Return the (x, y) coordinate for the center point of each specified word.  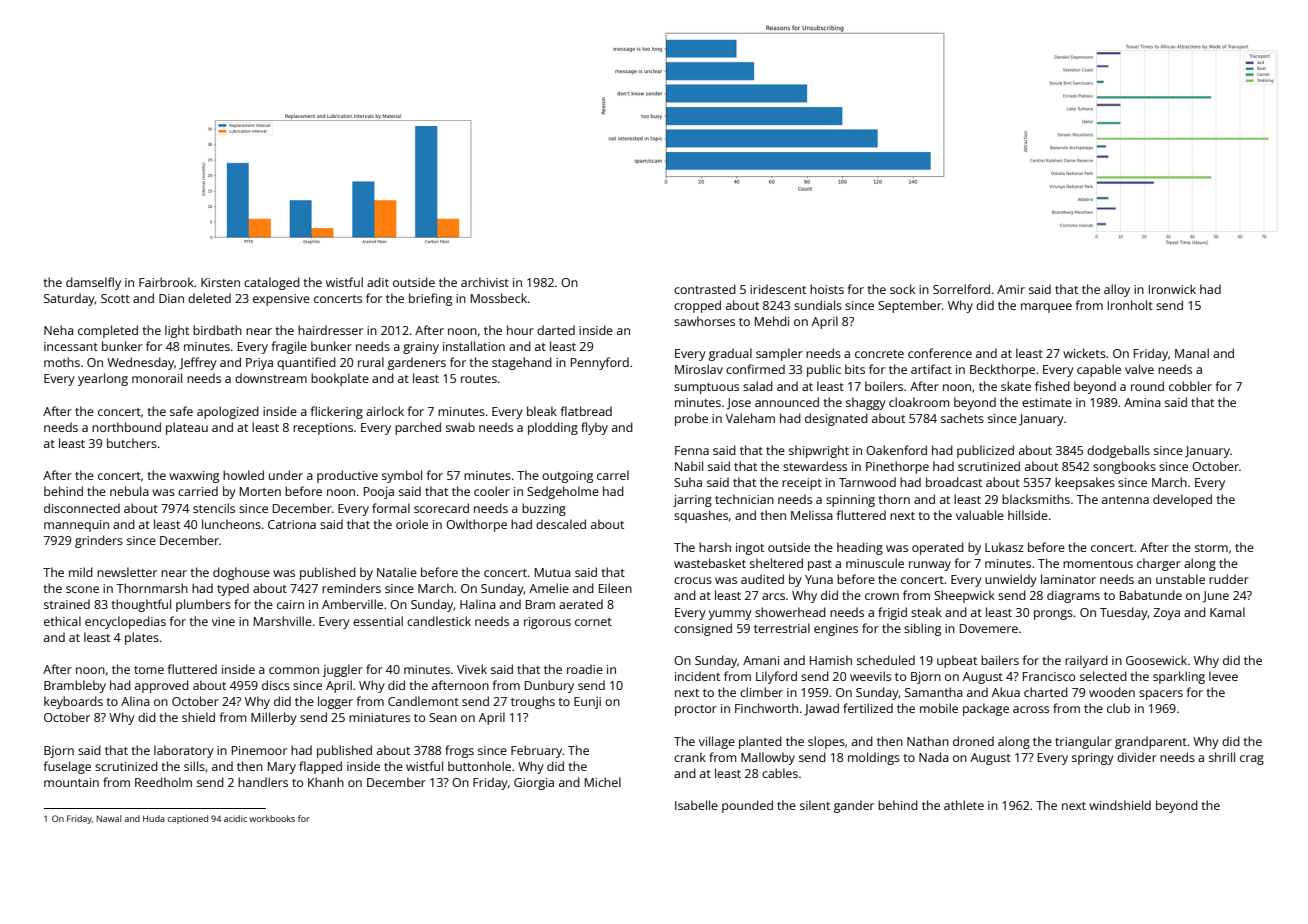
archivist (485, 282)
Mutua (553, 572)
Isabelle (696, 805)
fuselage (67, 767)
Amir (1011, 289)
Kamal (1227, 612)
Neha (59, 330)
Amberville (352, 604)
